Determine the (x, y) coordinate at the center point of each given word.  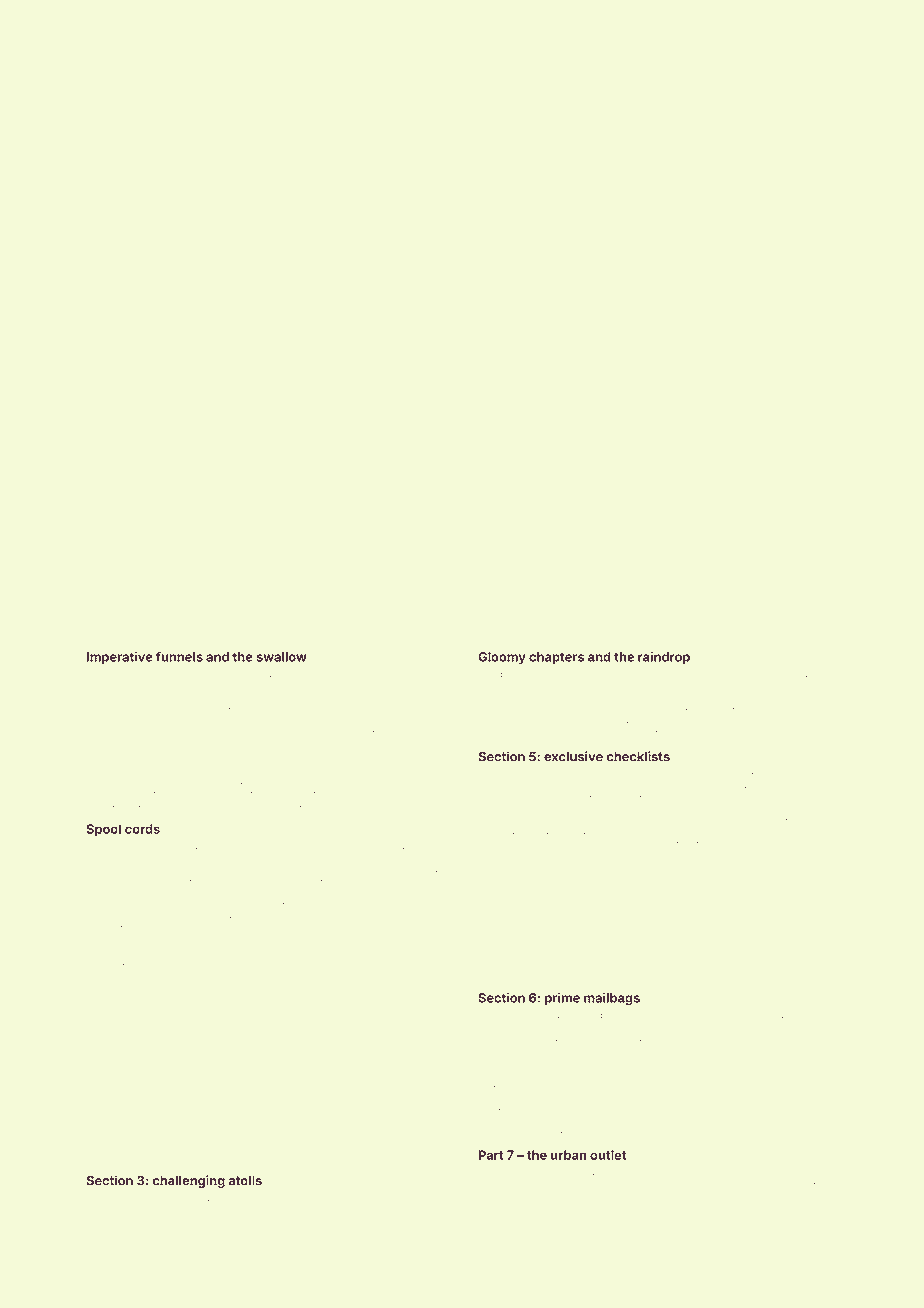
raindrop (664, 658)
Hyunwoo (122, 1199)
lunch (362, 804)
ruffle (636, 1015)
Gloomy (502, 658)
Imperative (119, 658)
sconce (574, 962)
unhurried (392, 1198)
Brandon (808, 1184)
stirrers (117, 793)
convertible (111, 962)
